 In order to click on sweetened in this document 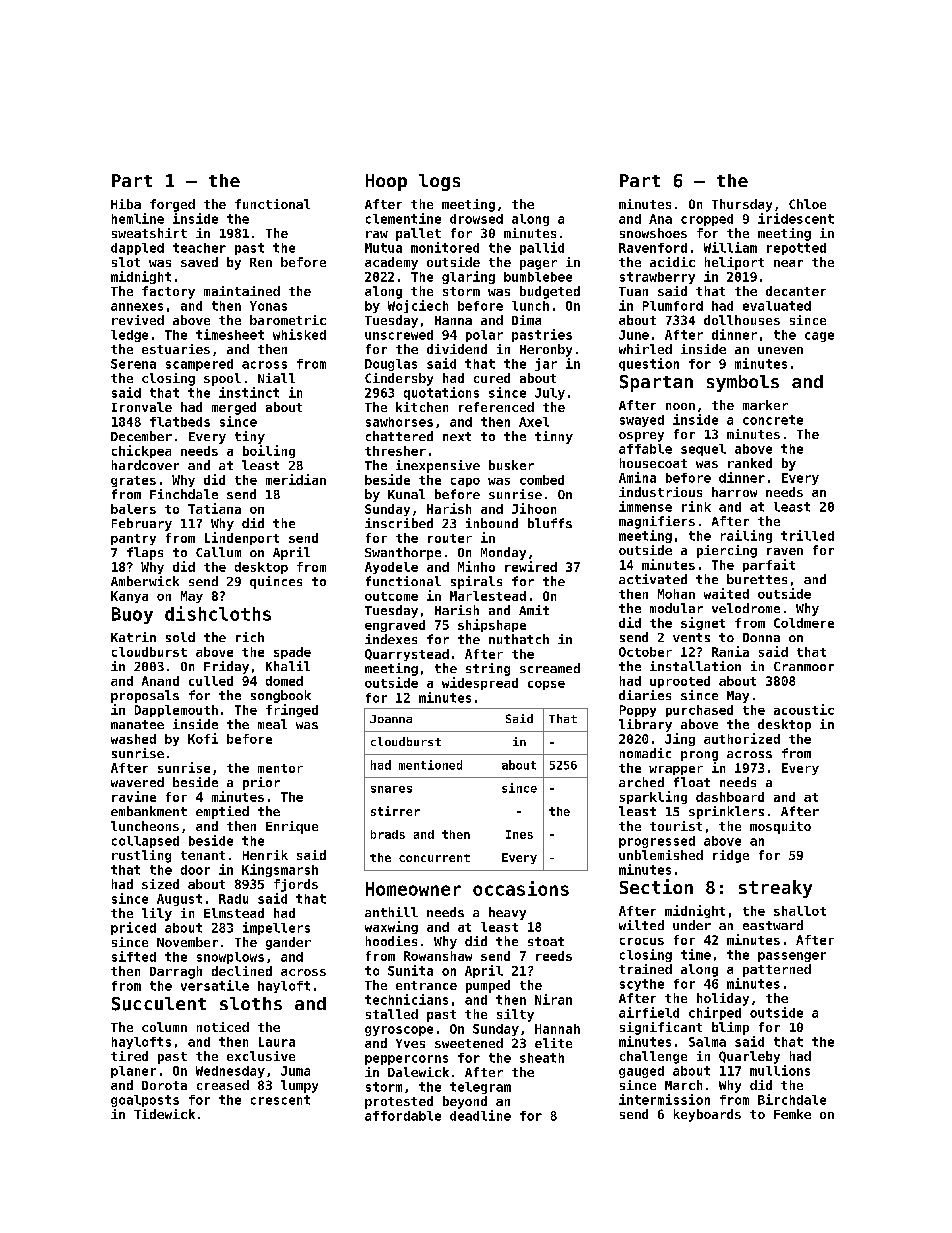, I will do `click(469, 1043)`.
